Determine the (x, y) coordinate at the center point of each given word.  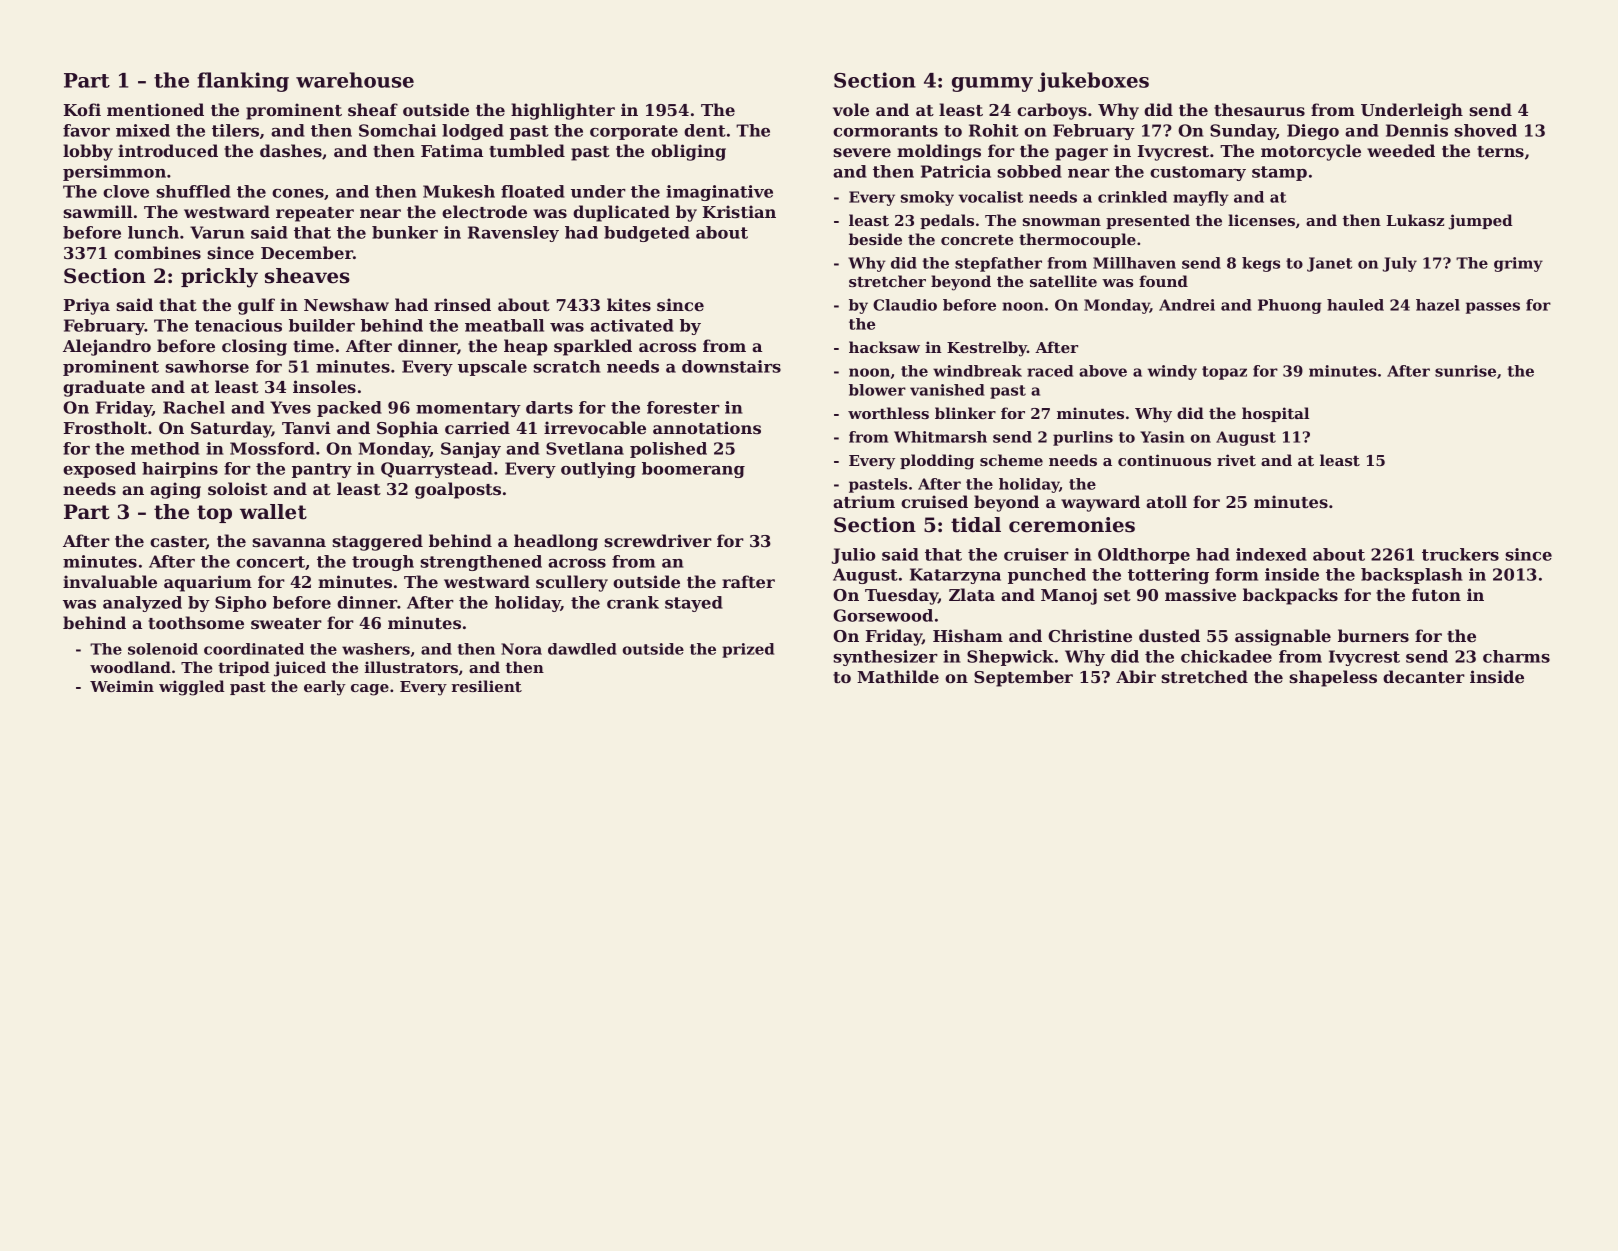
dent (705, 130)
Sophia (407, 429)
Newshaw (346, 304)
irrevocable (595, 427)
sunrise (1465, 371)
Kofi (82, 109)
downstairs (731, 366)
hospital (1275, 414)
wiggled (192, 688)
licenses (1261, 220)
